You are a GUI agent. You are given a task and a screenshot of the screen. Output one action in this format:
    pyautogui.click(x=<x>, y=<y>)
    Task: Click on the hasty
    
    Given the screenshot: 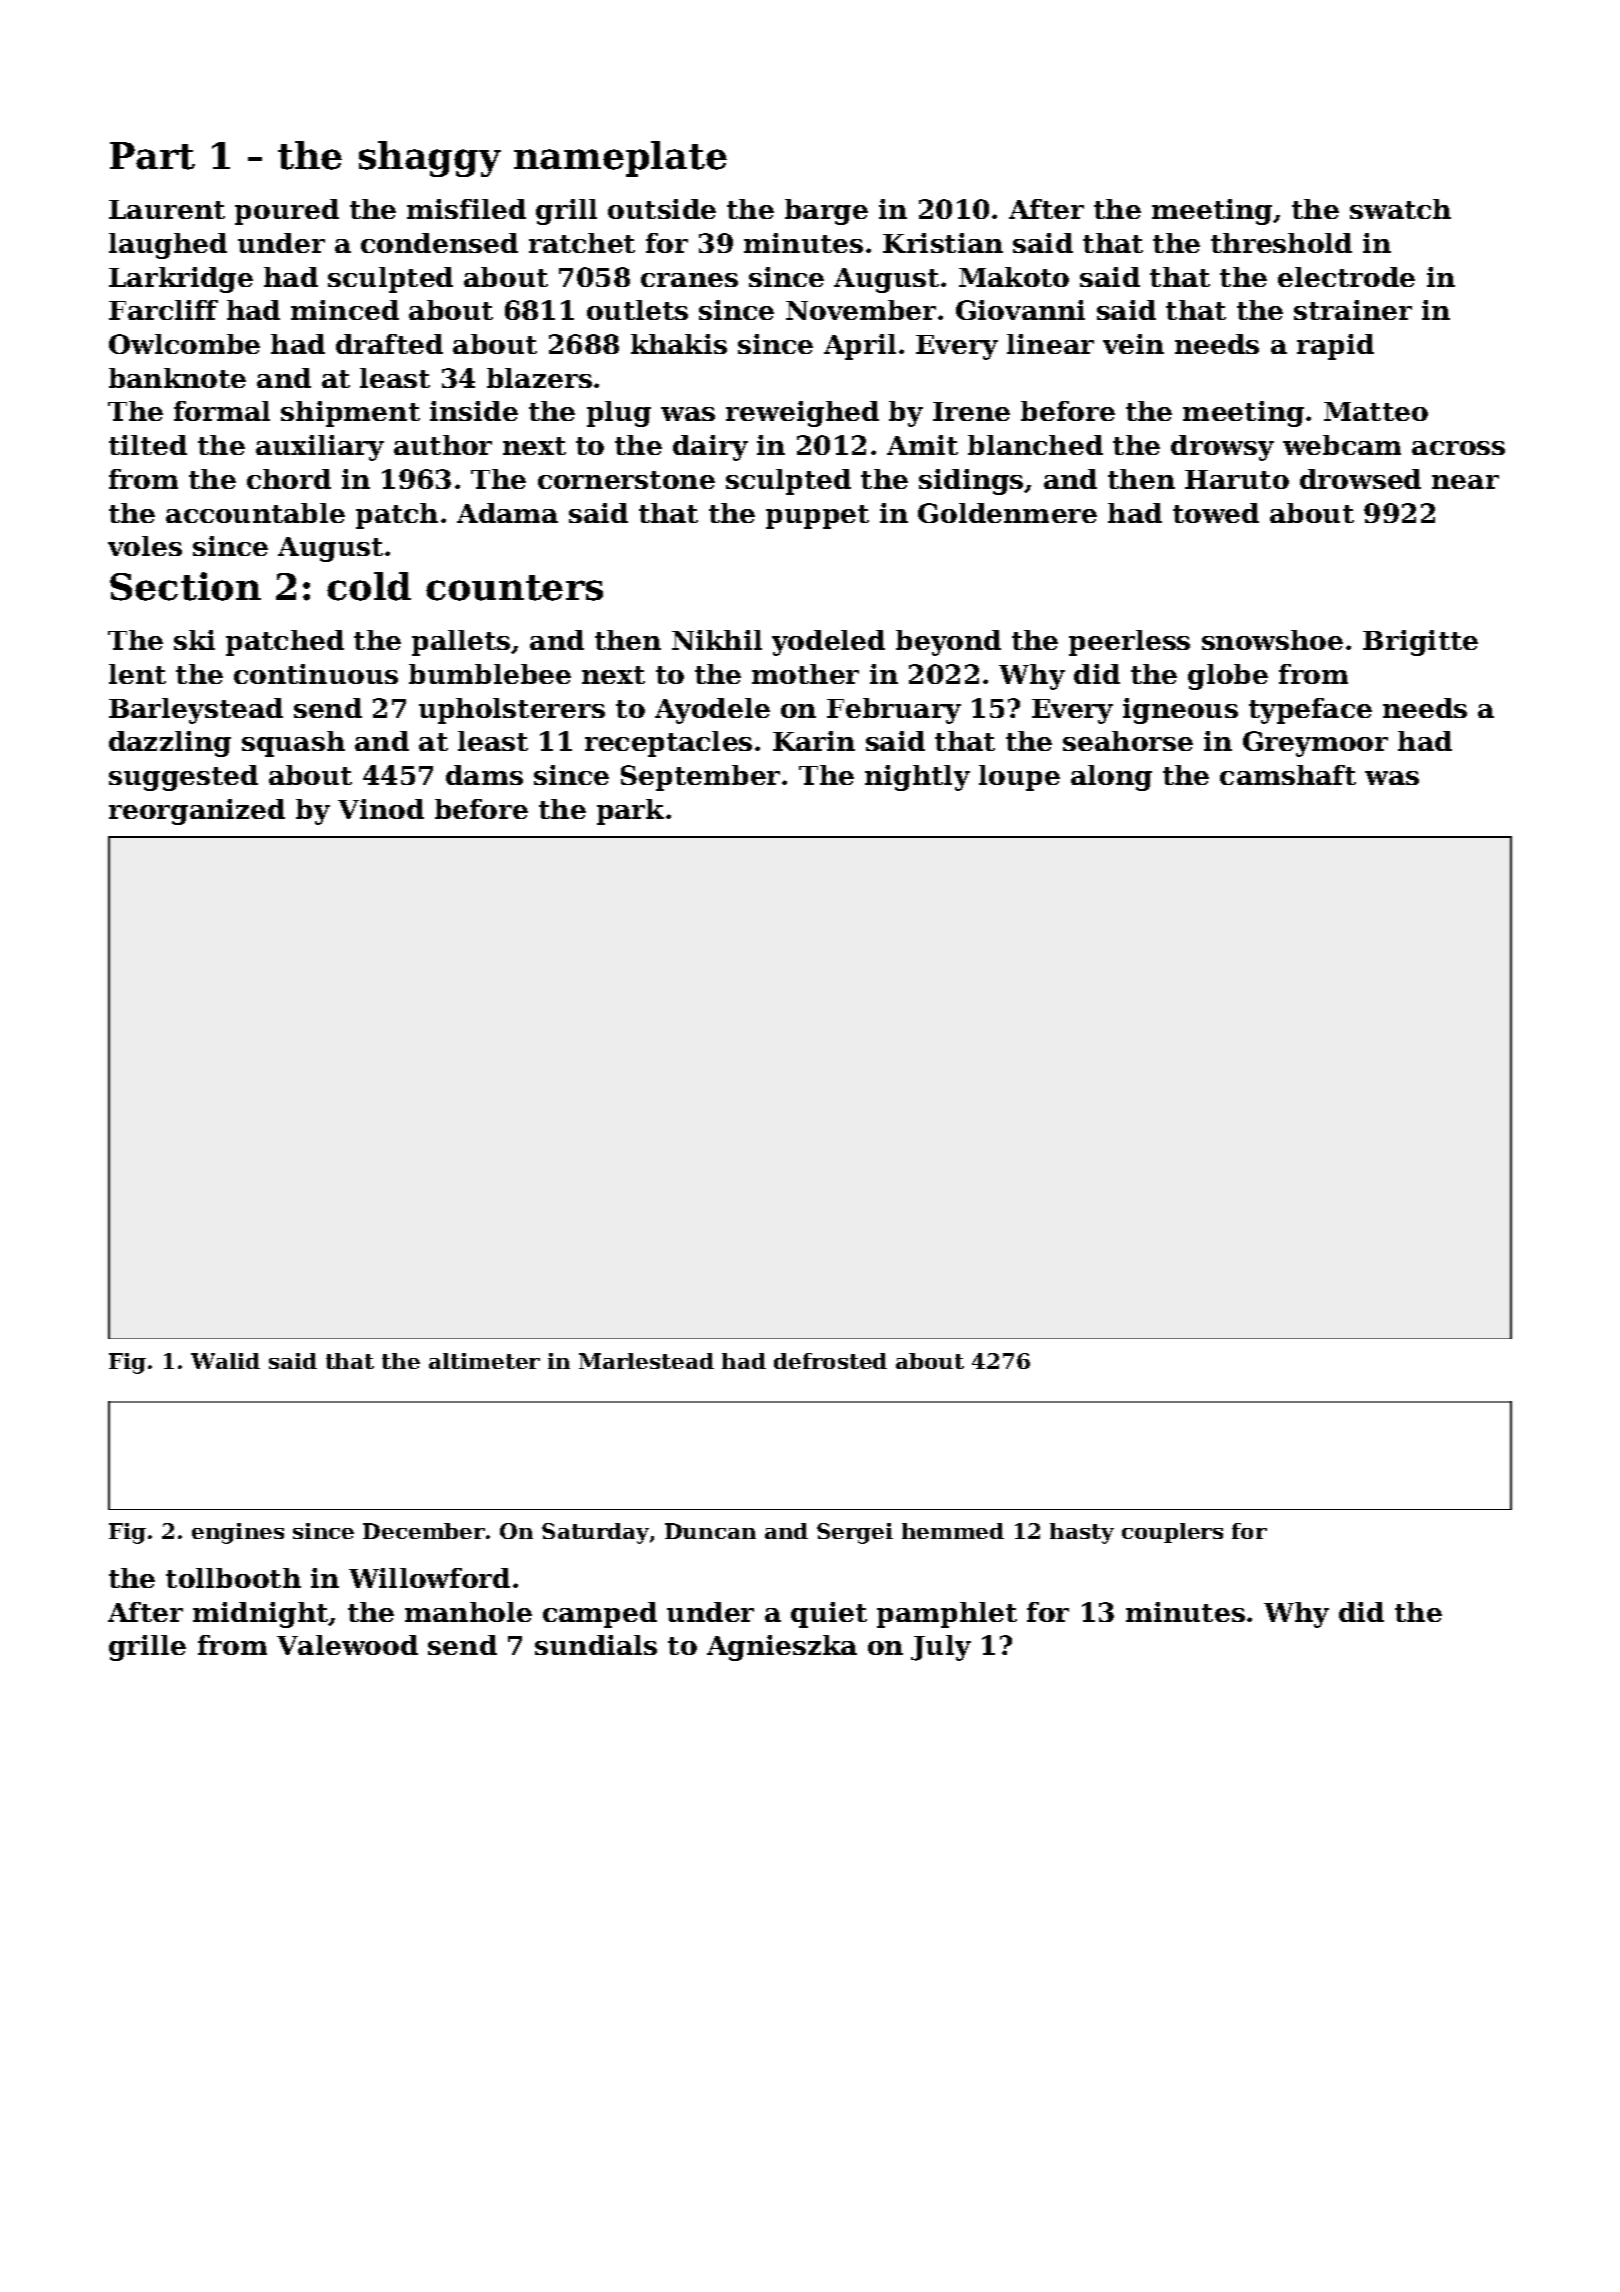 What is the action you would take?
    pyautogui.click(x=1082, y=1533)
